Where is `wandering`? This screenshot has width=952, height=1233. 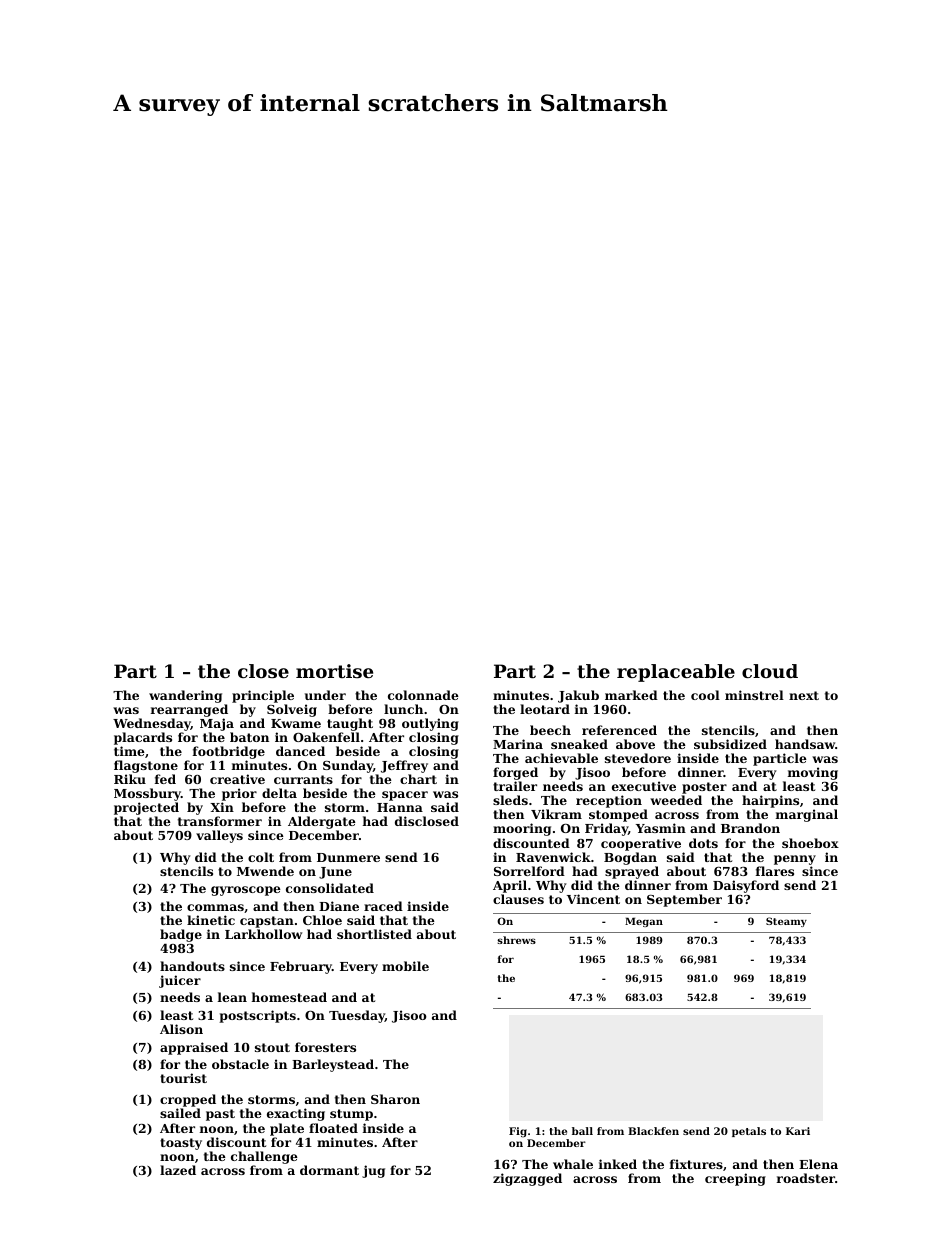 wandering is located at coordinates (185, 696).
